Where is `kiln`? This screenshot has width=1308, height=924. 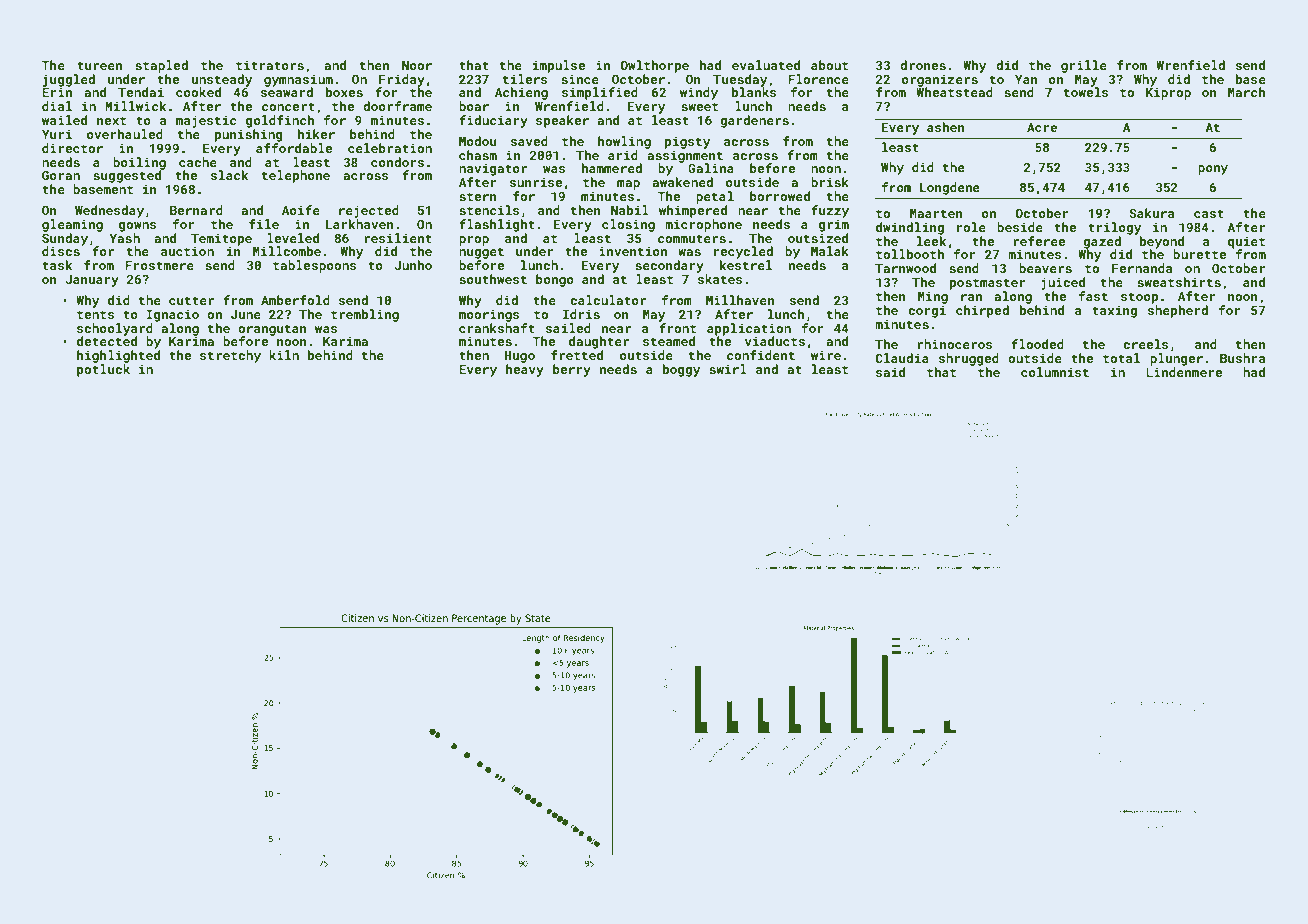 kiln is located at coordinates (284, 355).
